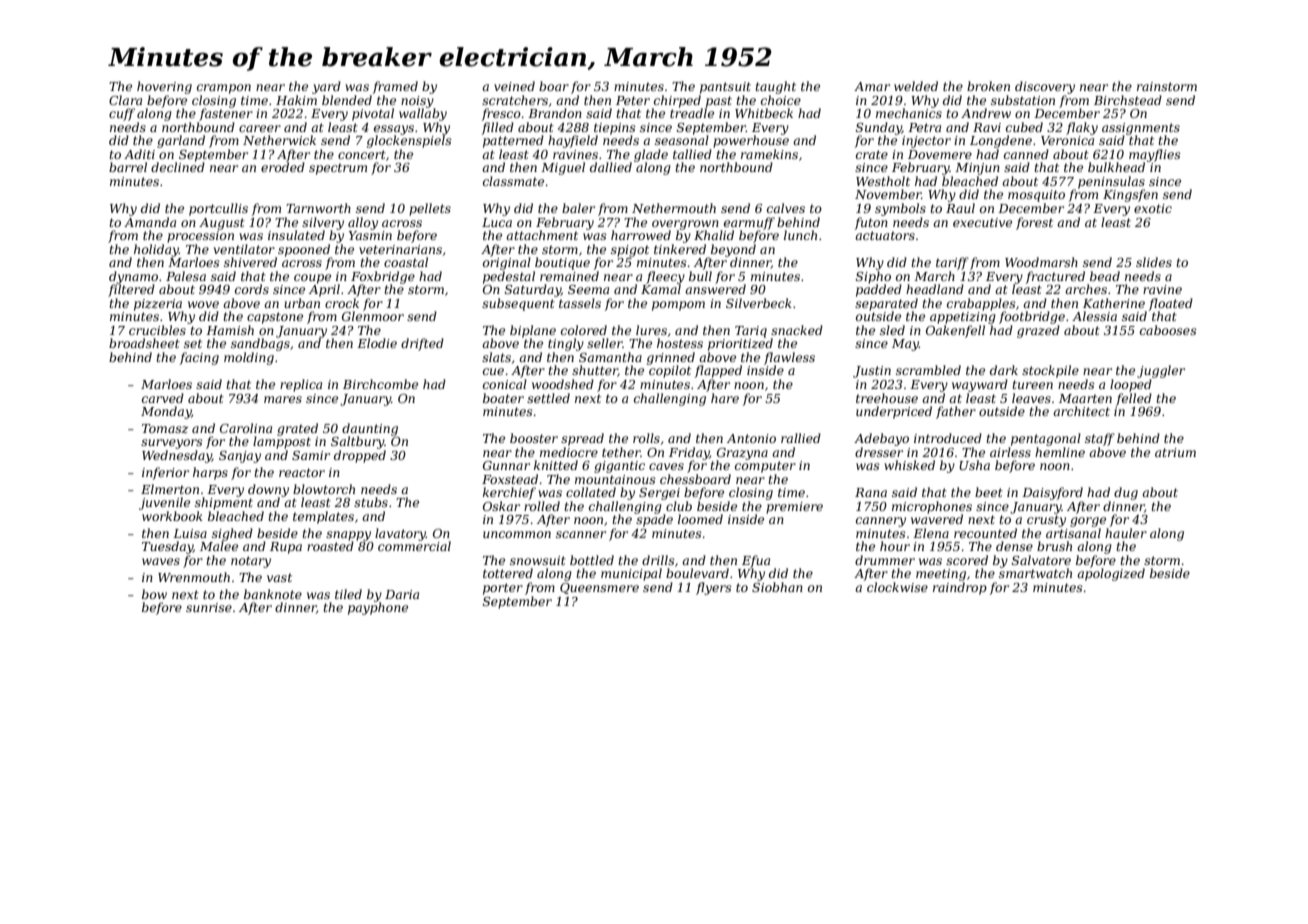  What do you see at coordinates (948, 438) in the screenshot?
I see `introduced` at bounding box center [948, 438].
